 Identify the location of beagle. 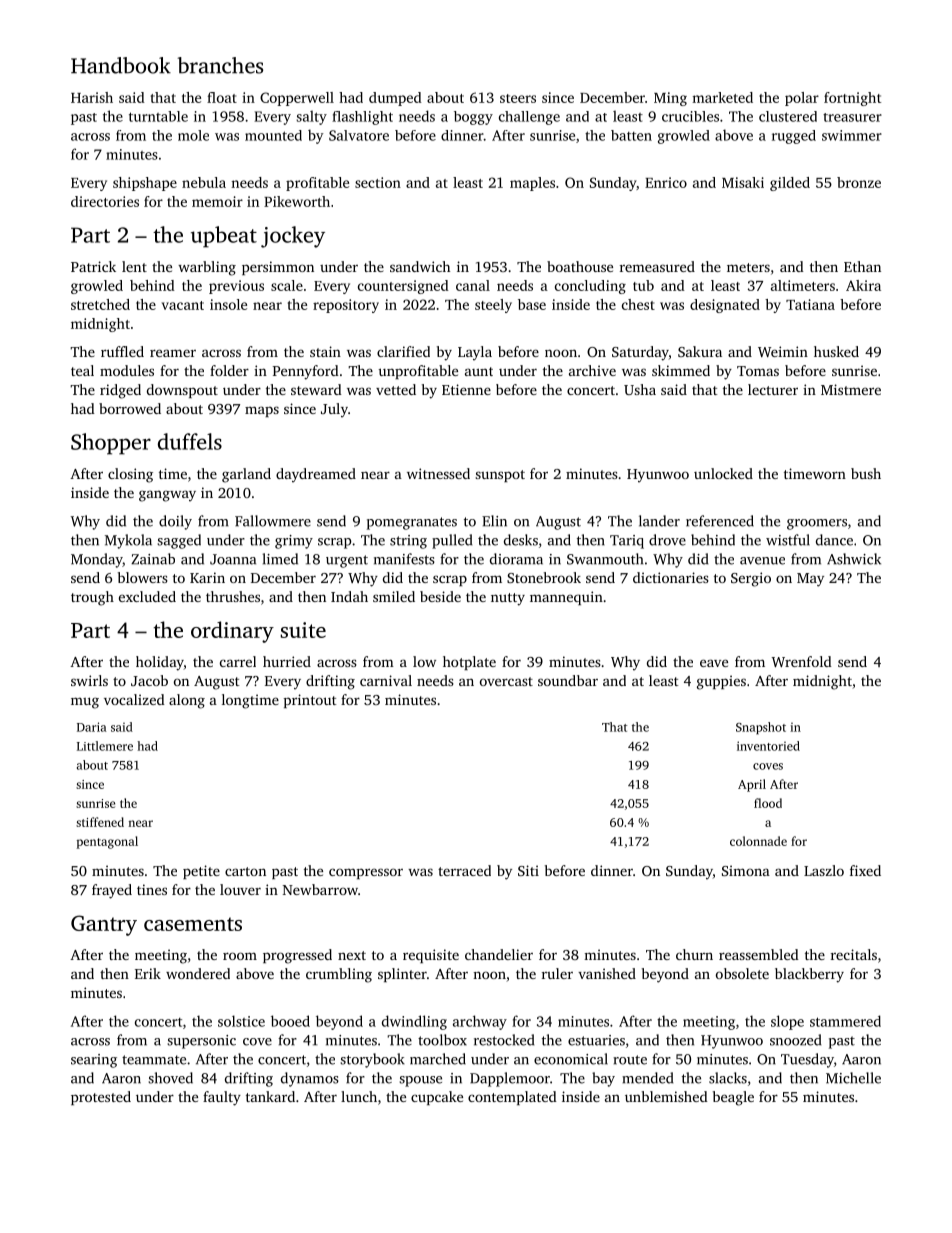
(733, 1098).
